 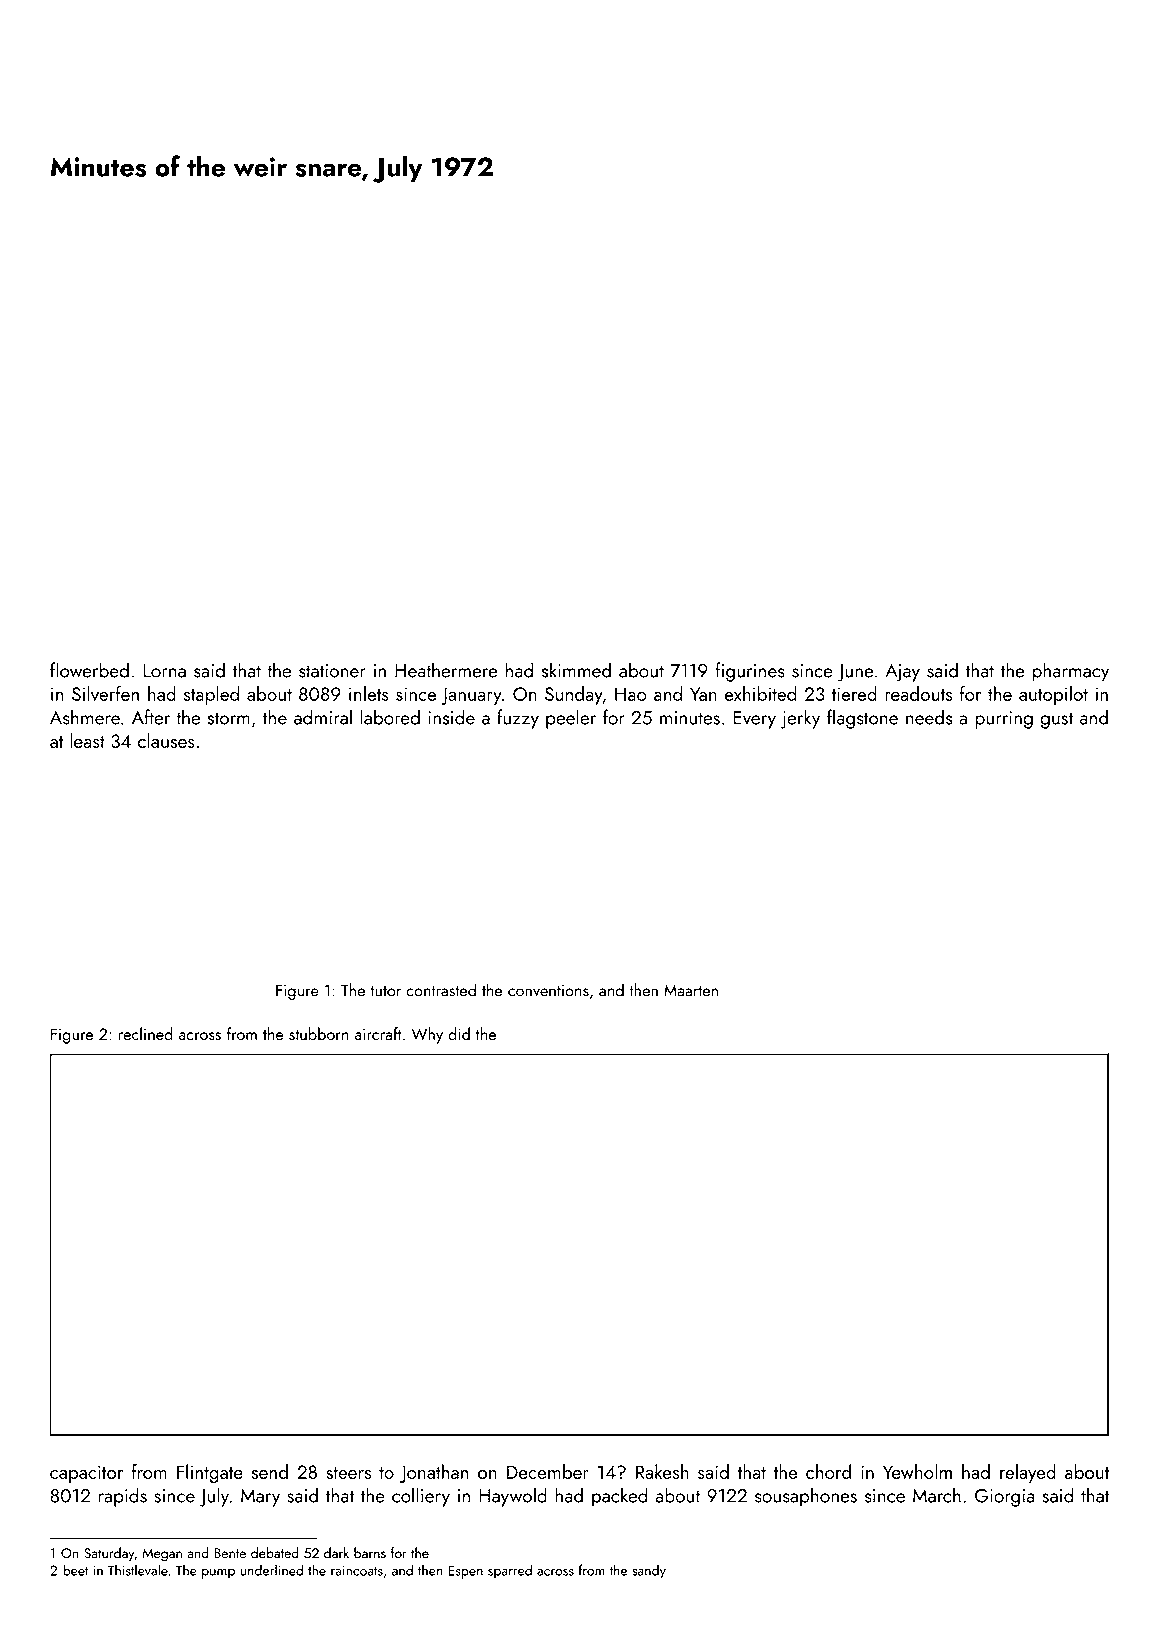 What do you see at coordinates (691, 991) in the screenshot?
I see `Maarten` at bounding box center [691, 991].
